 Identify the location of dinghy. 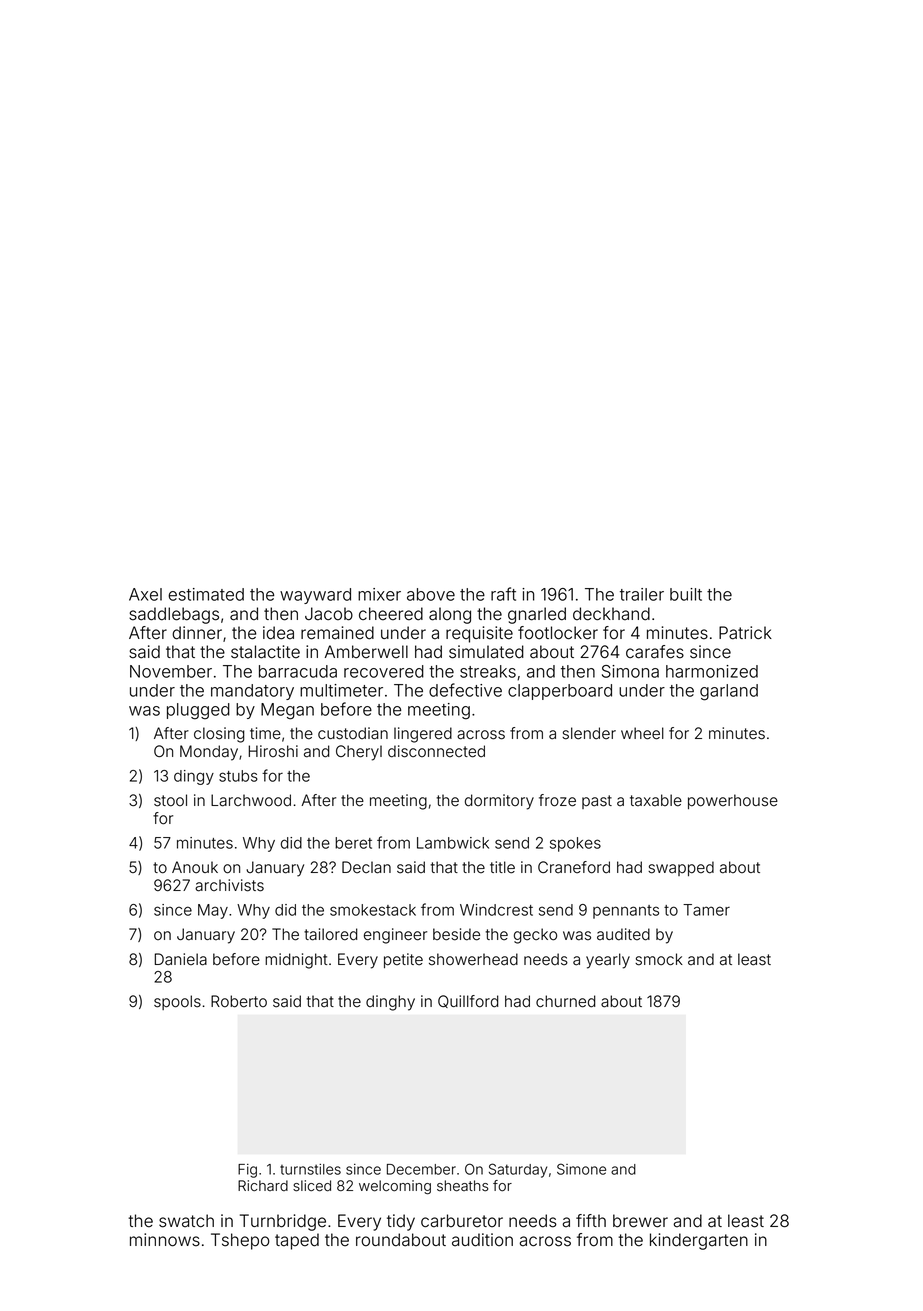
(390, 1003).
